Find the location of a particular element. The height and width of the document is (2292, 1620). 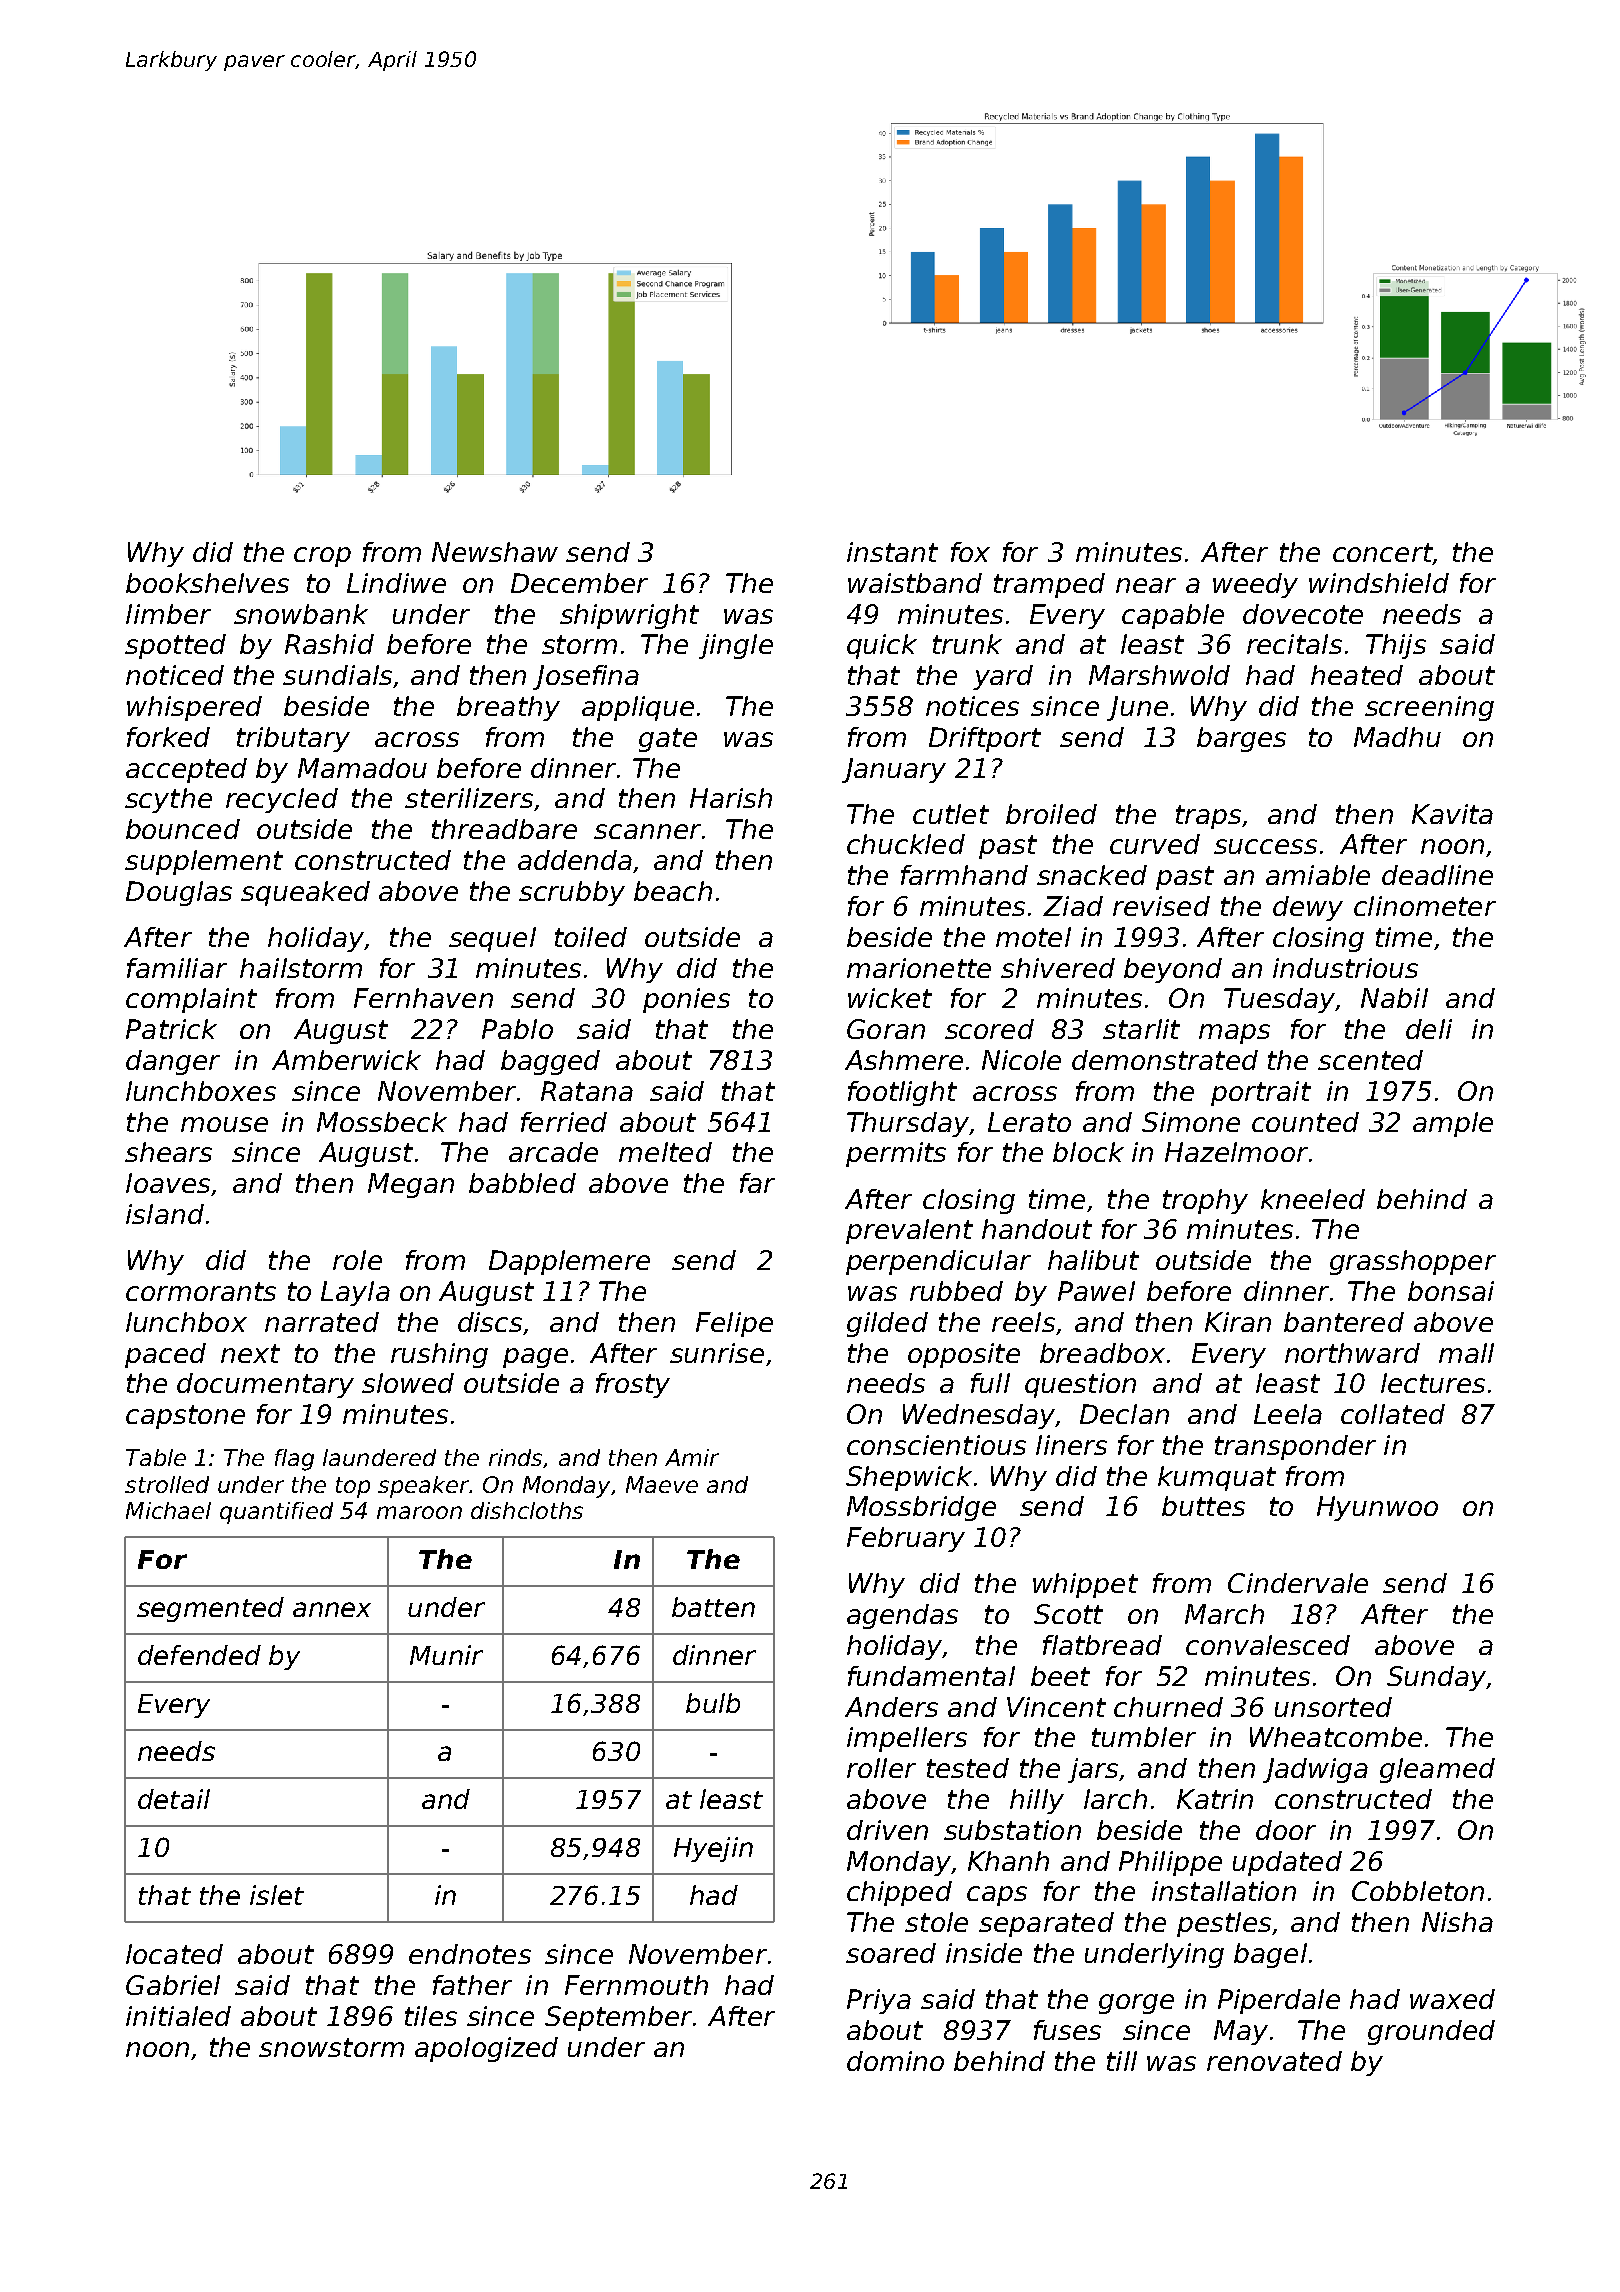

concert is located at coordinates (1382, 552).
